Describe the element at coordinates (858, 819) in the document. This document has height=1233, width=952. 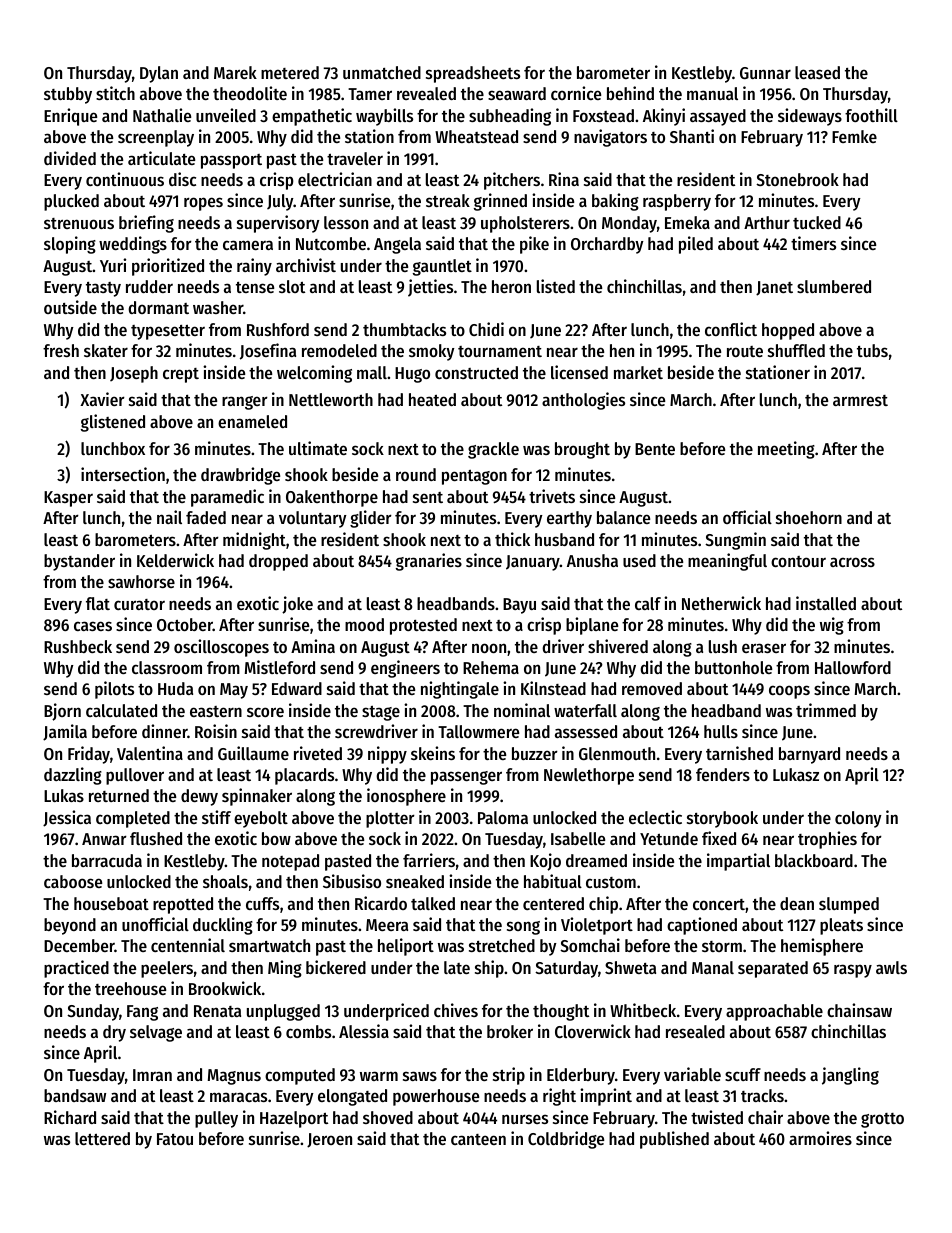
I see `colony` at that location.
